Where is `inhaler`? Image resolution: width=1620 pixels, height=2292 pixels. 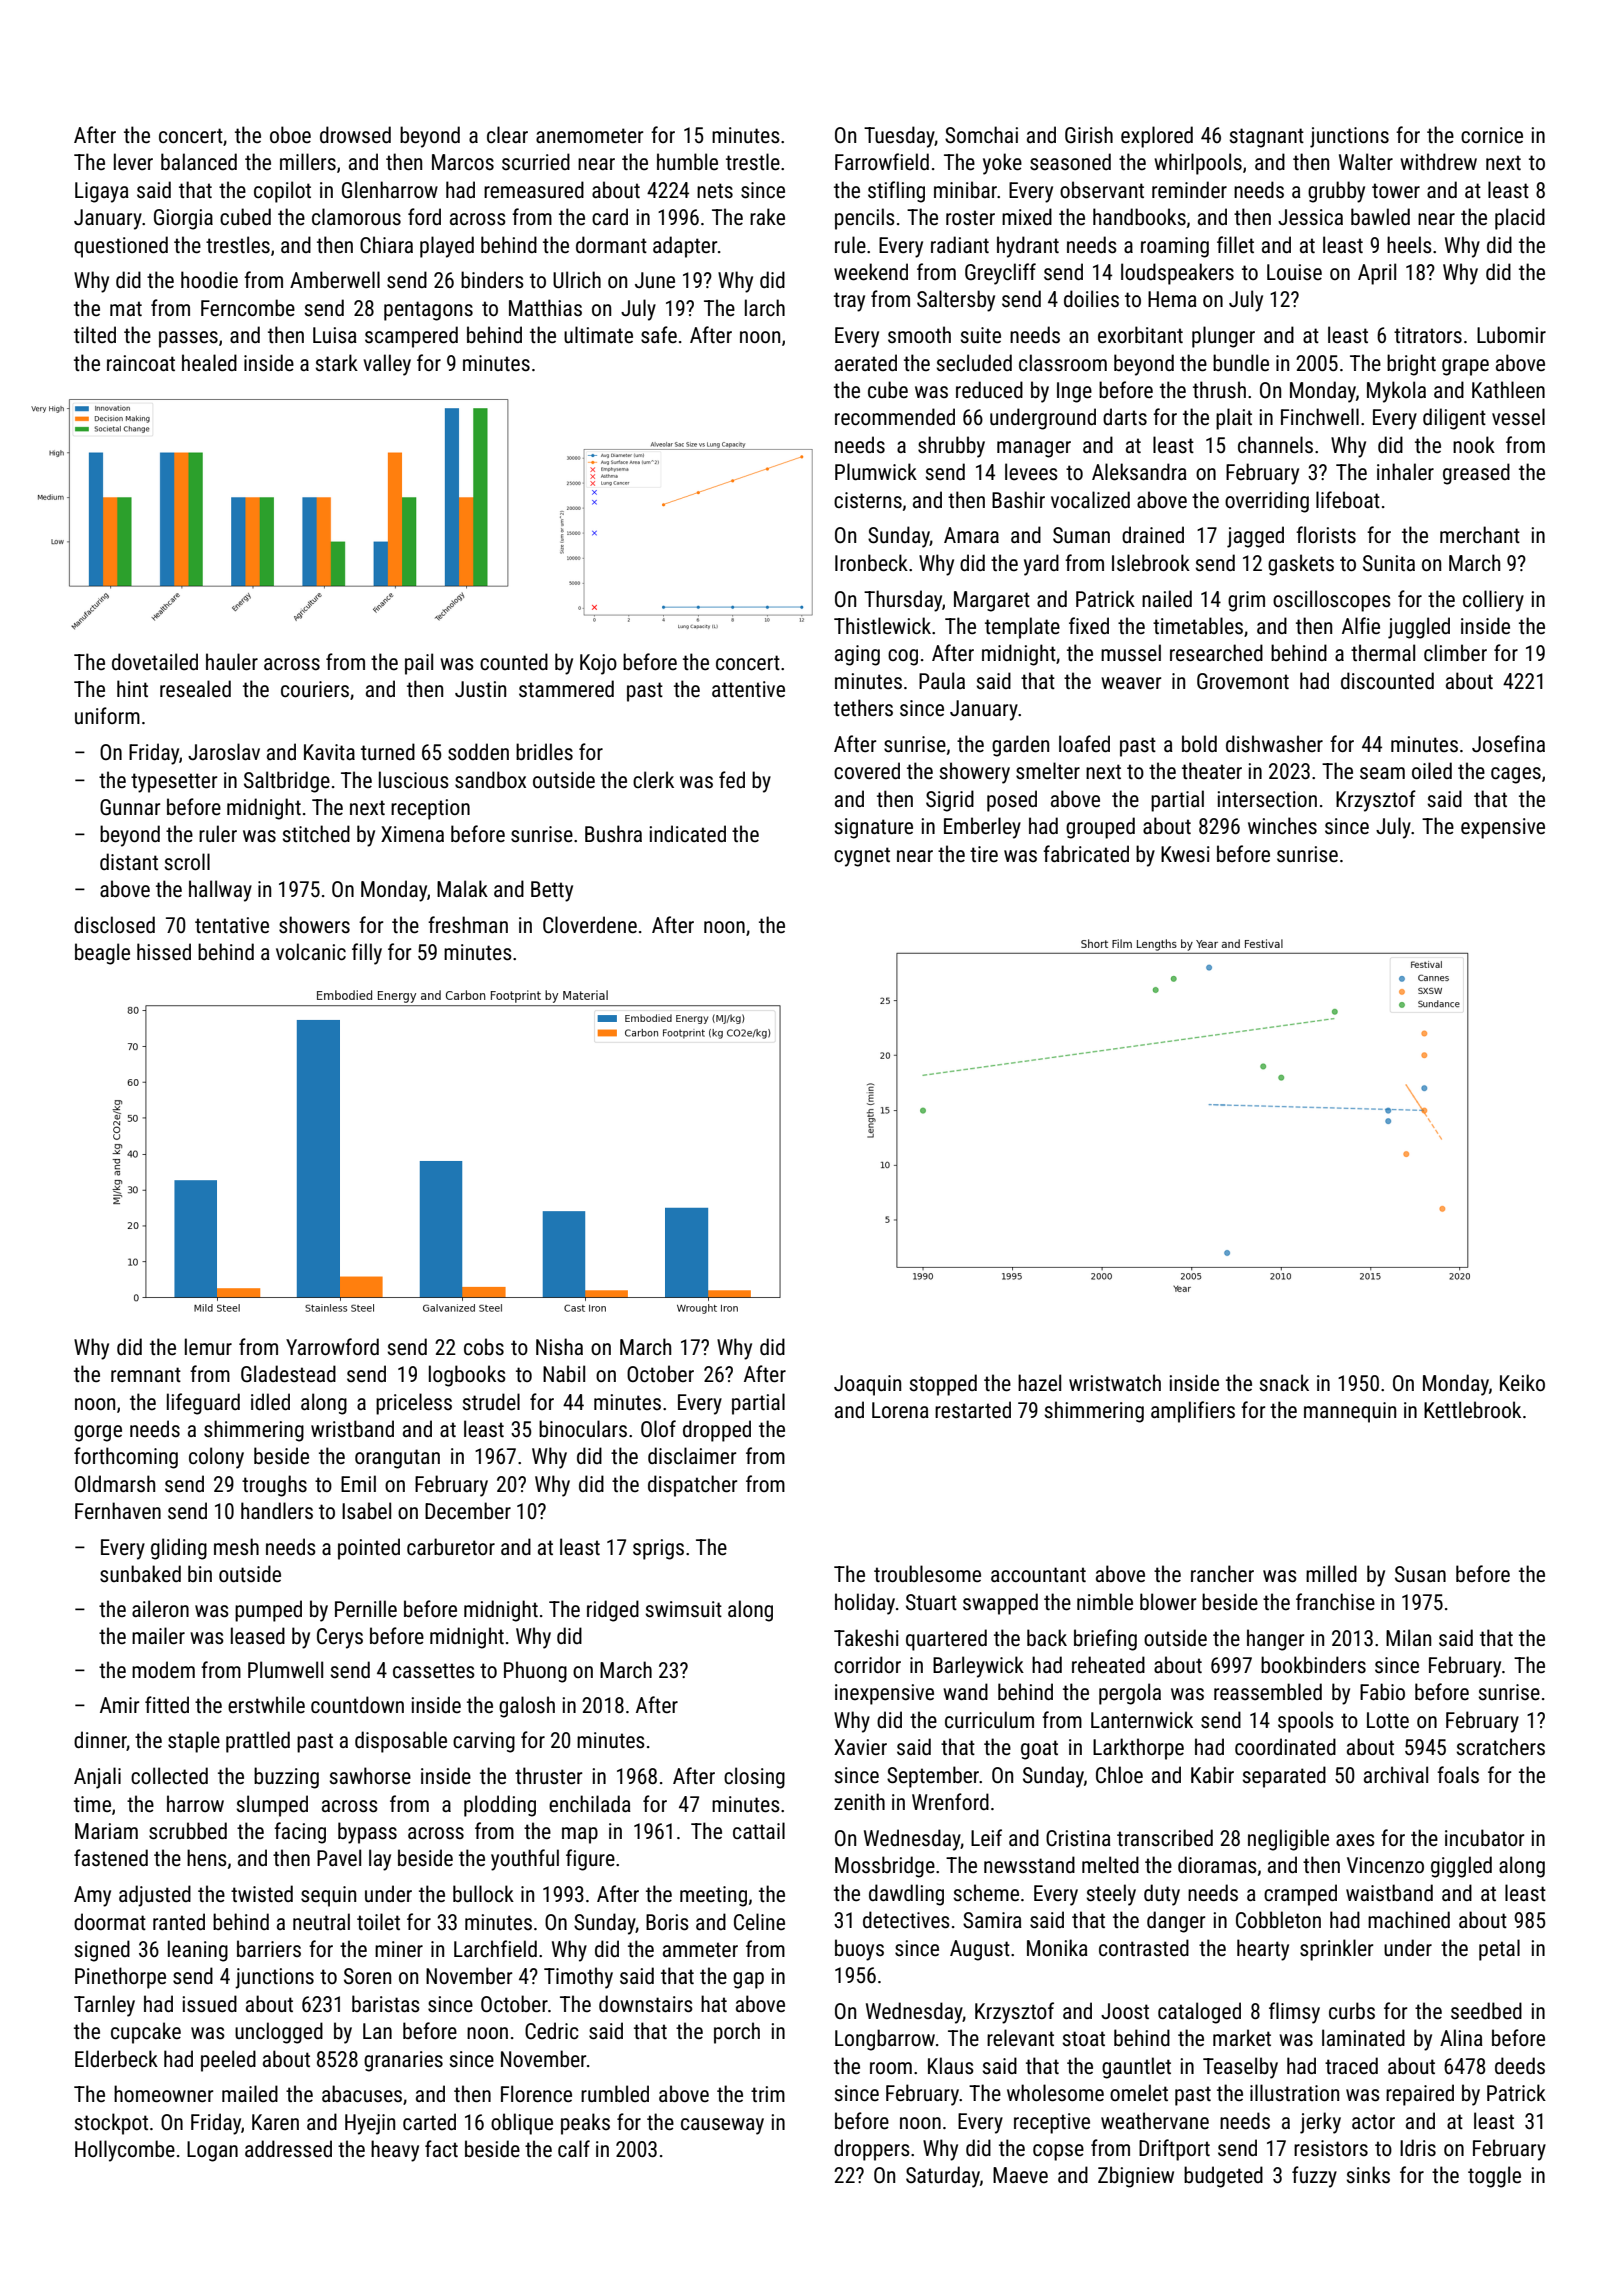 inhaler is located at coordinates (1405, 471).
